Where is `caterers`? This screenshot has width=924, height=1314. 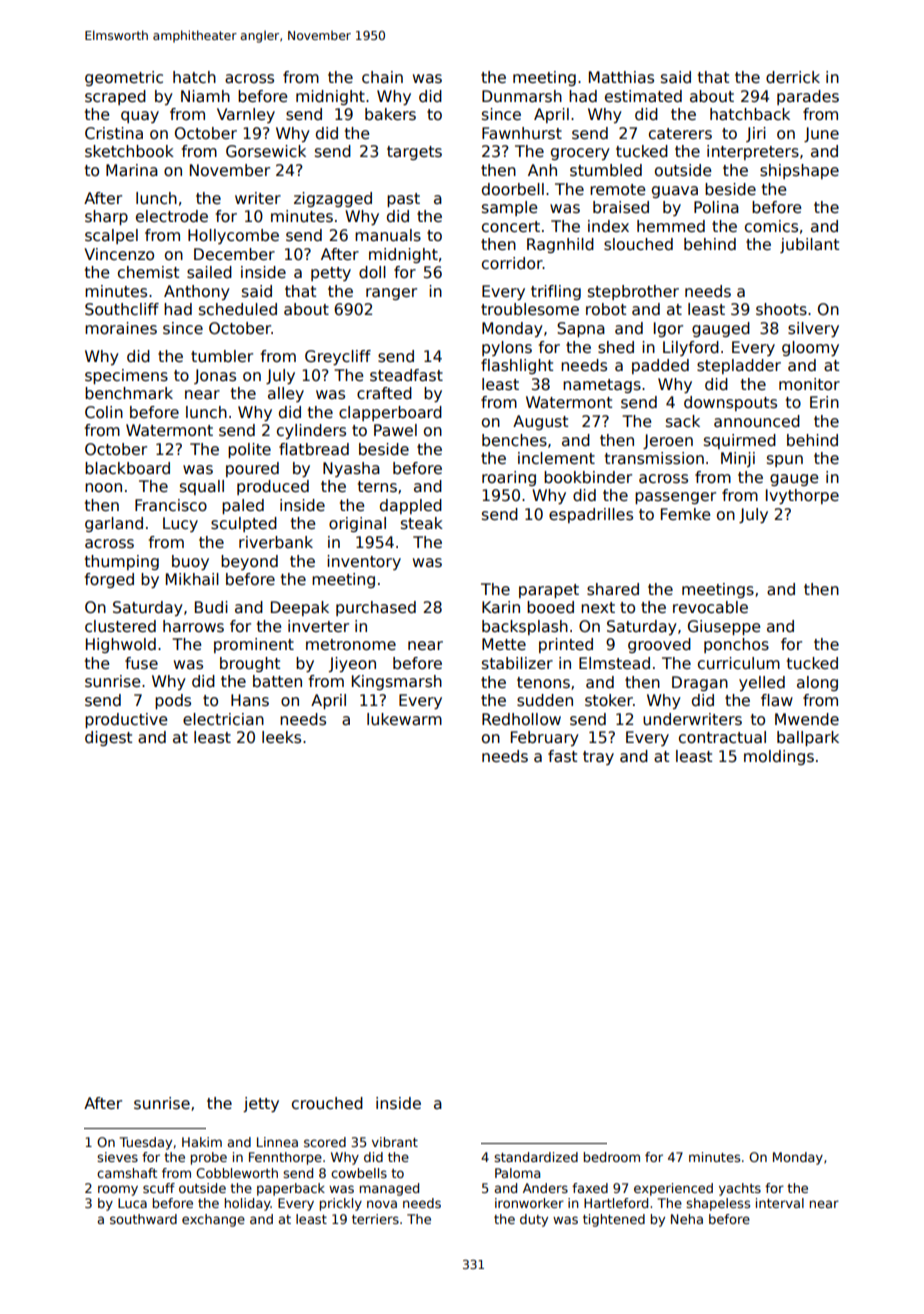 caterers is located at coordinates (680, 134).
